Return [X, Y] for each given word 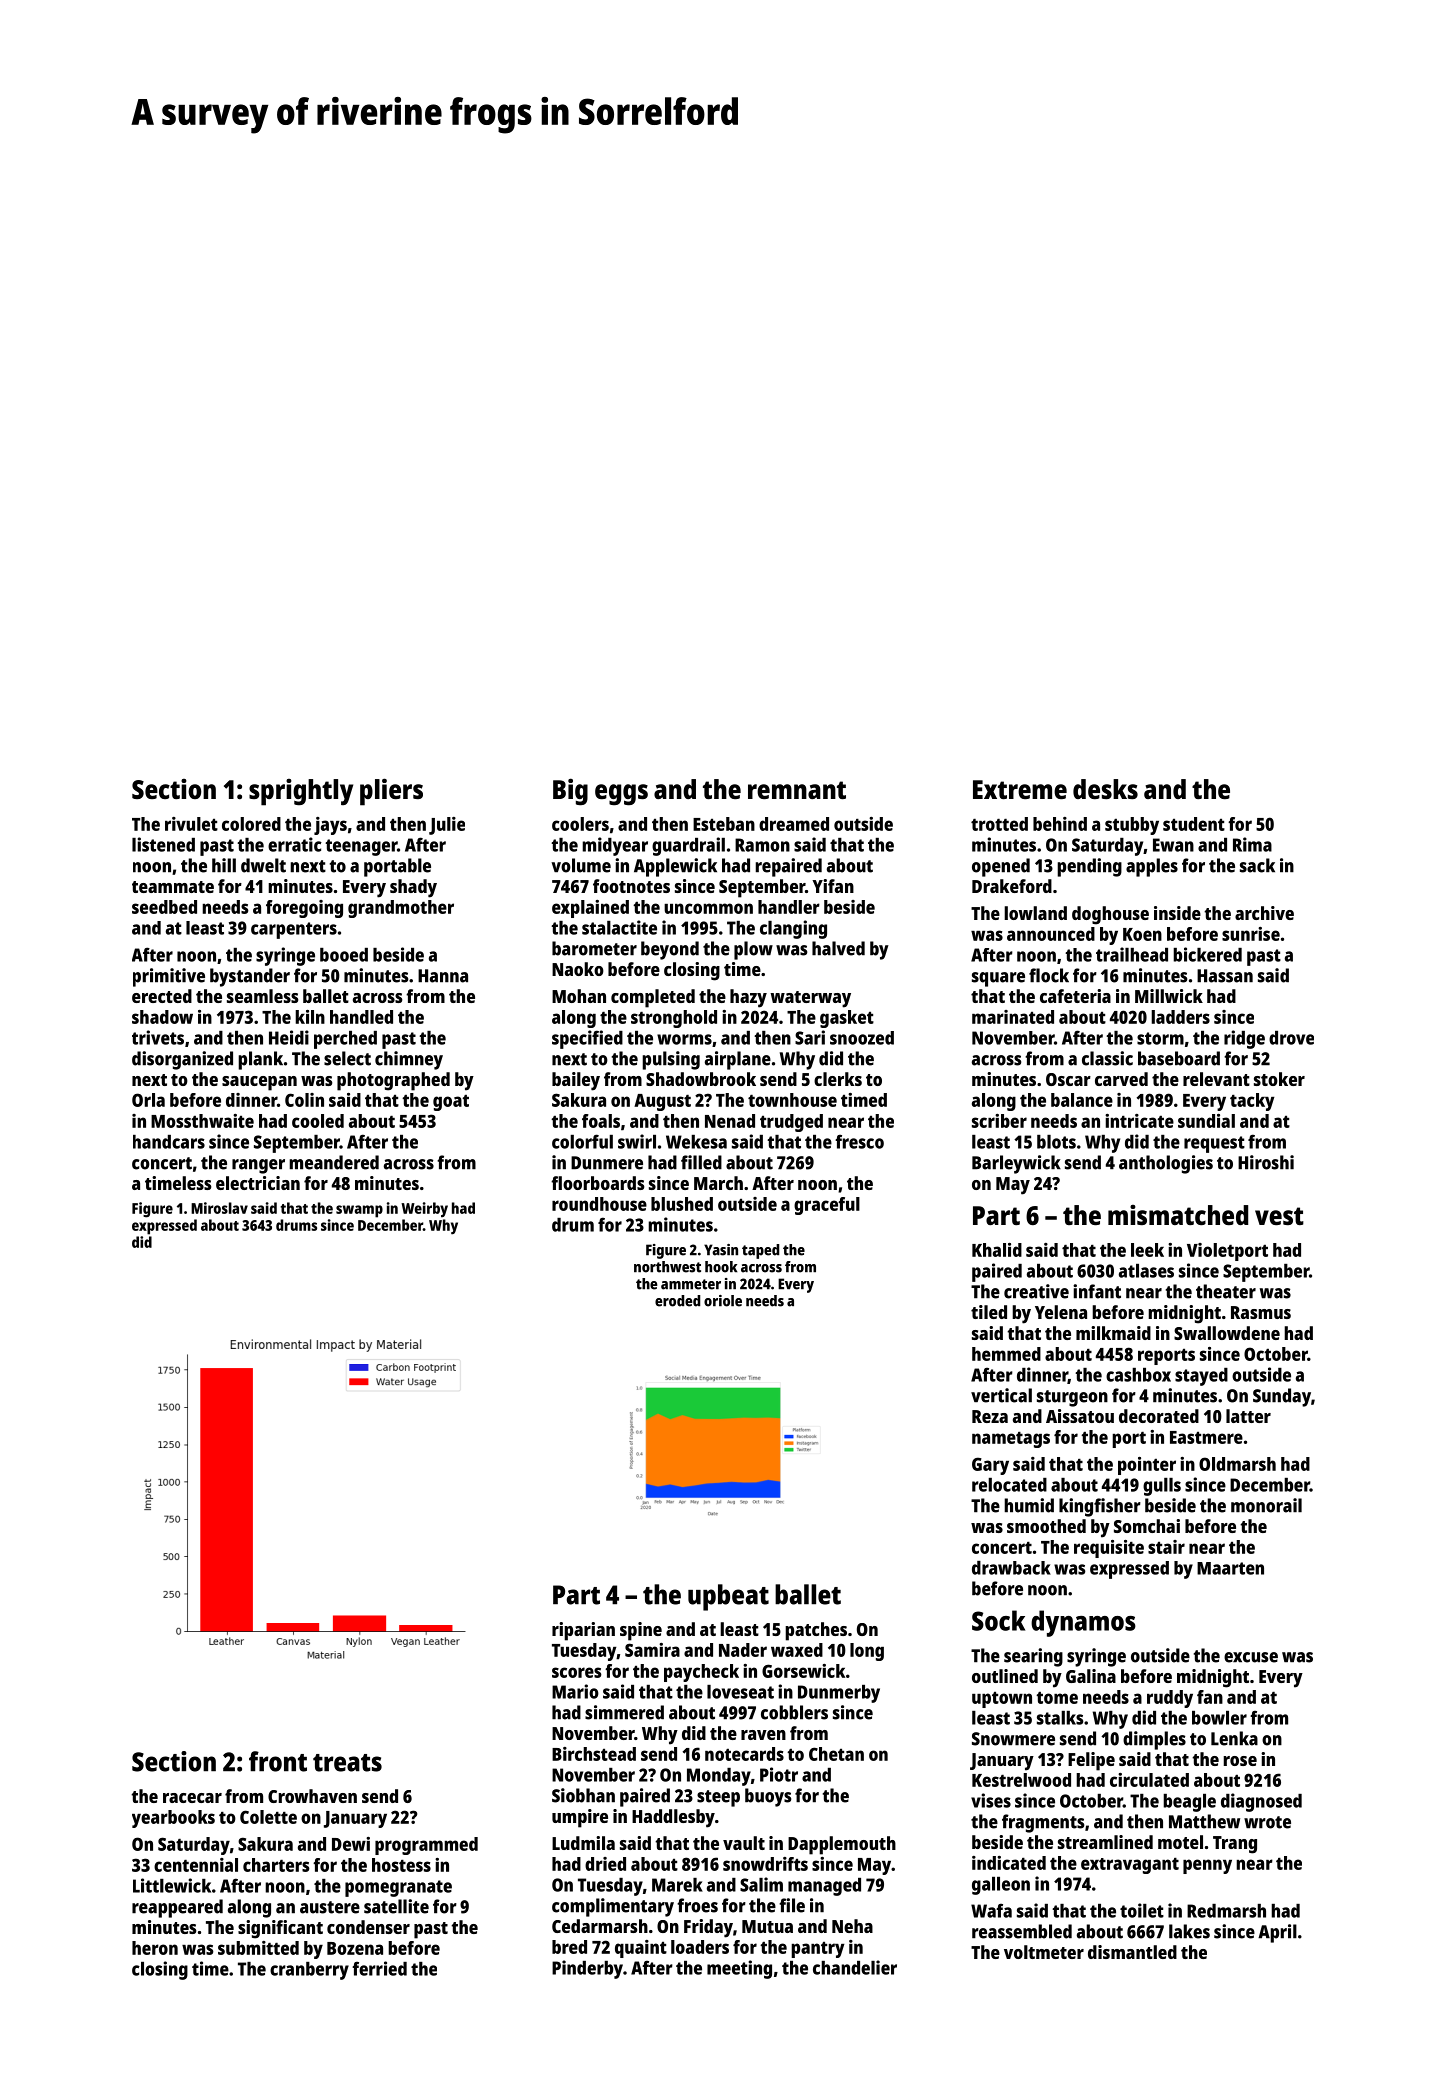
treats [347, 1763]
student [1194, 824]
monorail [1266, 1505]
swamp [359, 1211]
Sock [998, 1620]
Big [570, 792]
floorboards [597, 1183]
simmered [624, 1712]
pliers [391, 792]
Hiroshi [1266, 1162]
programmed [426, 1846]
